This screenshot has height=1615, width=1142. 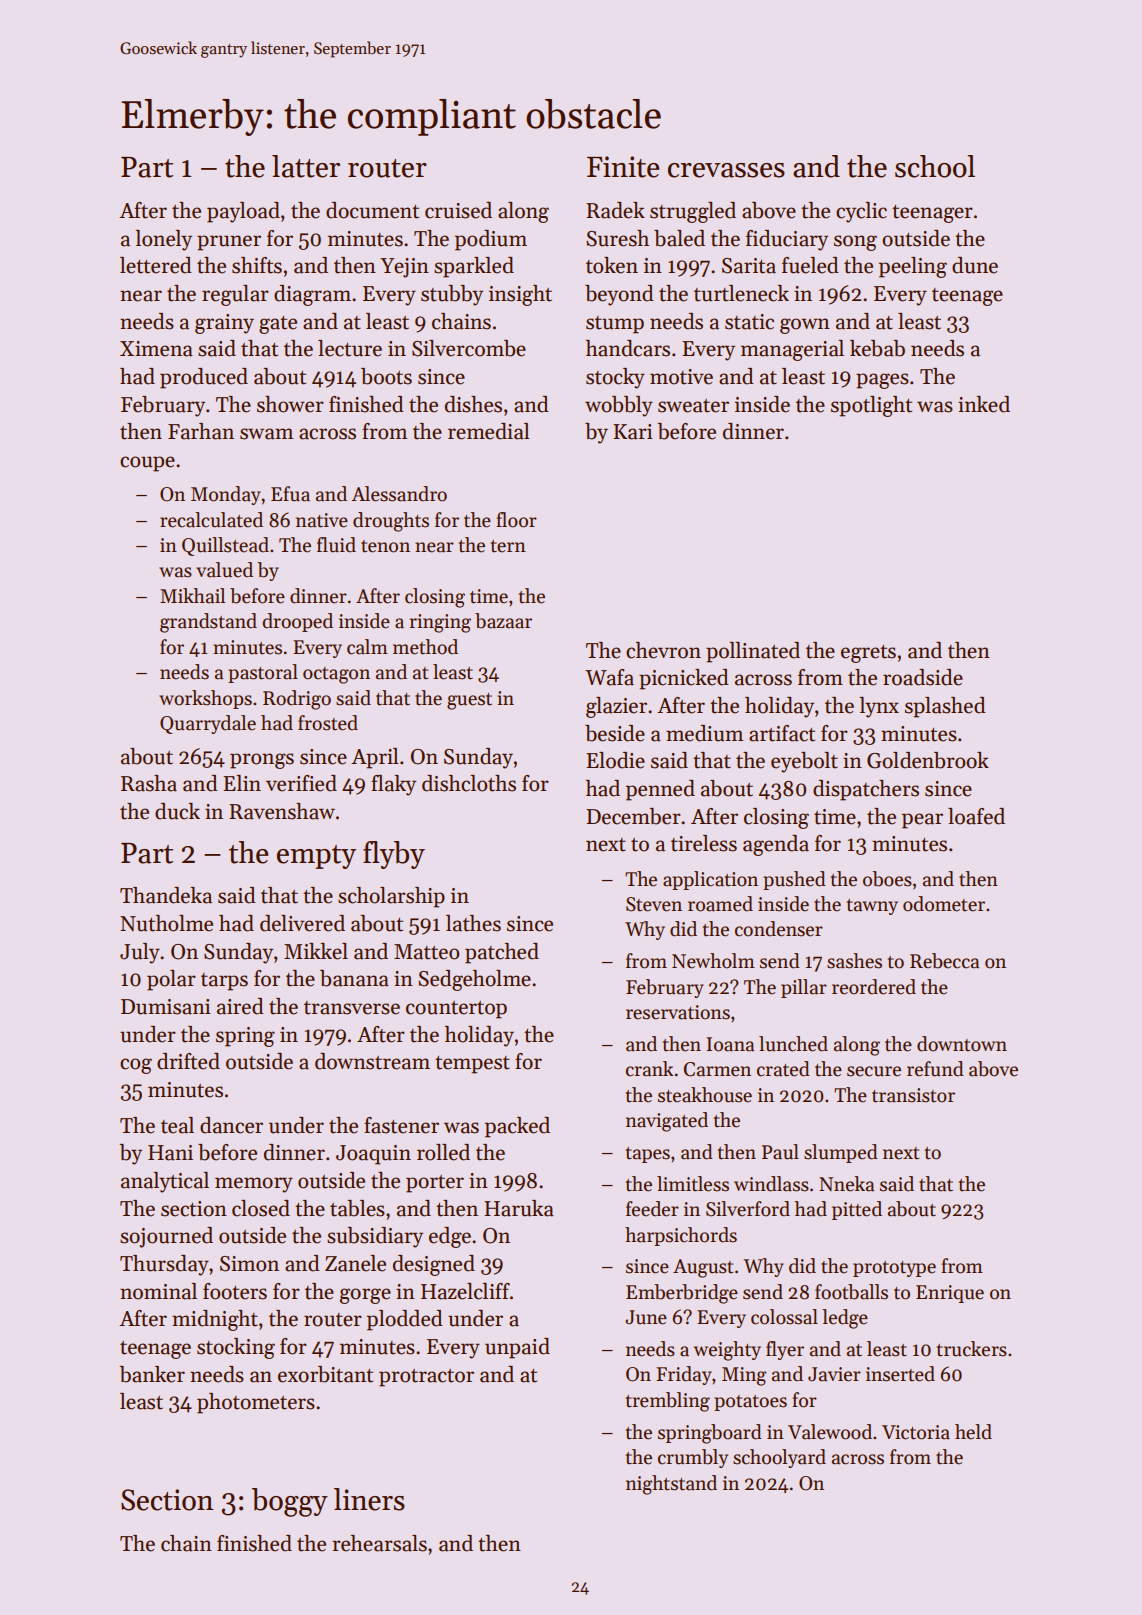 I want to click on drifted, so click(x=188, y=1061).
